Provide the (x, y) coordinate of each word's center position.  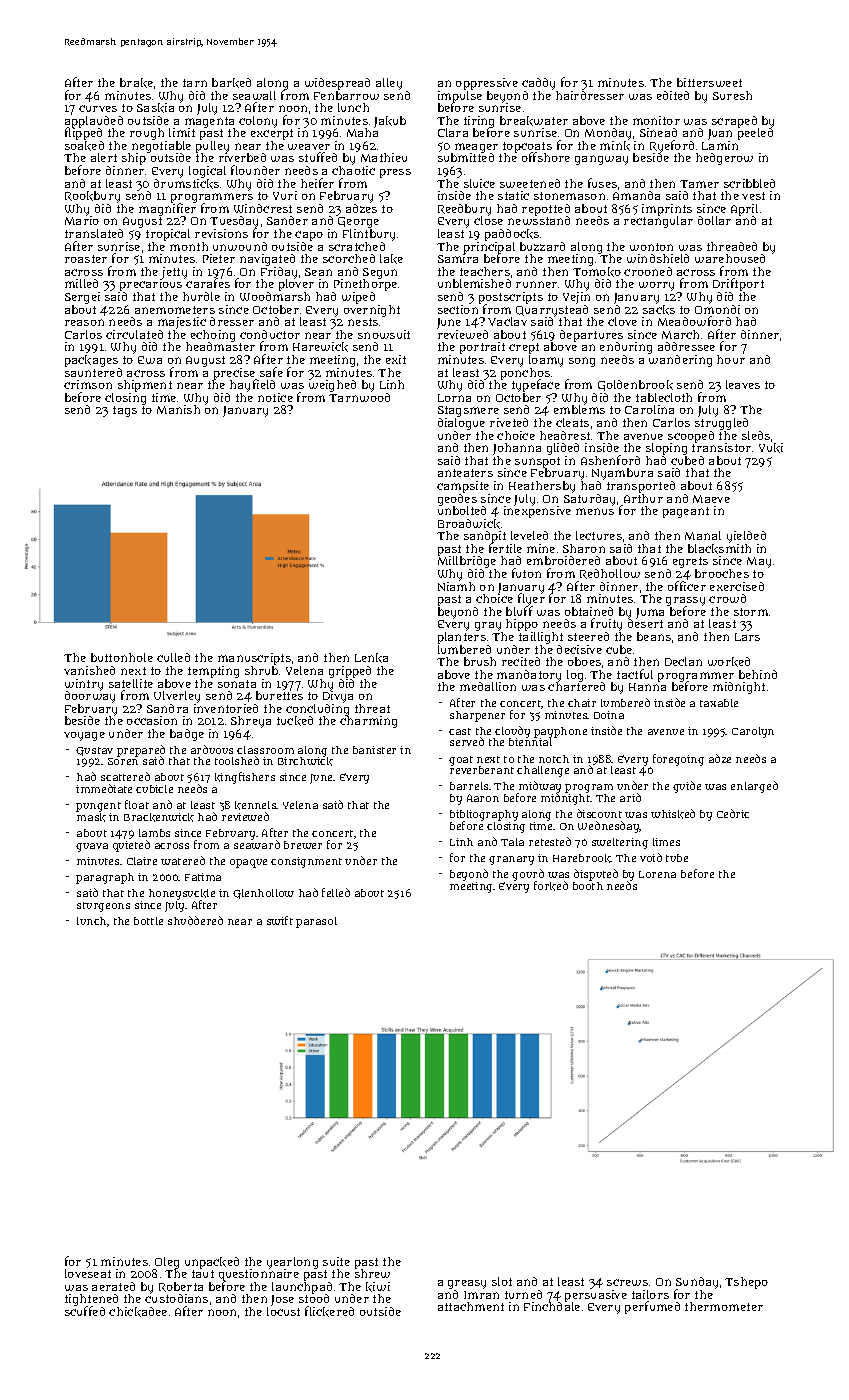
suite (336, 1261)
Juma (650, 613)
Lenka (371, 658)
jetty (174, 273)
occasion (152, 720)
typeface (536, 385)
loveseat (88, 1273)
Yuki (771, 448)
